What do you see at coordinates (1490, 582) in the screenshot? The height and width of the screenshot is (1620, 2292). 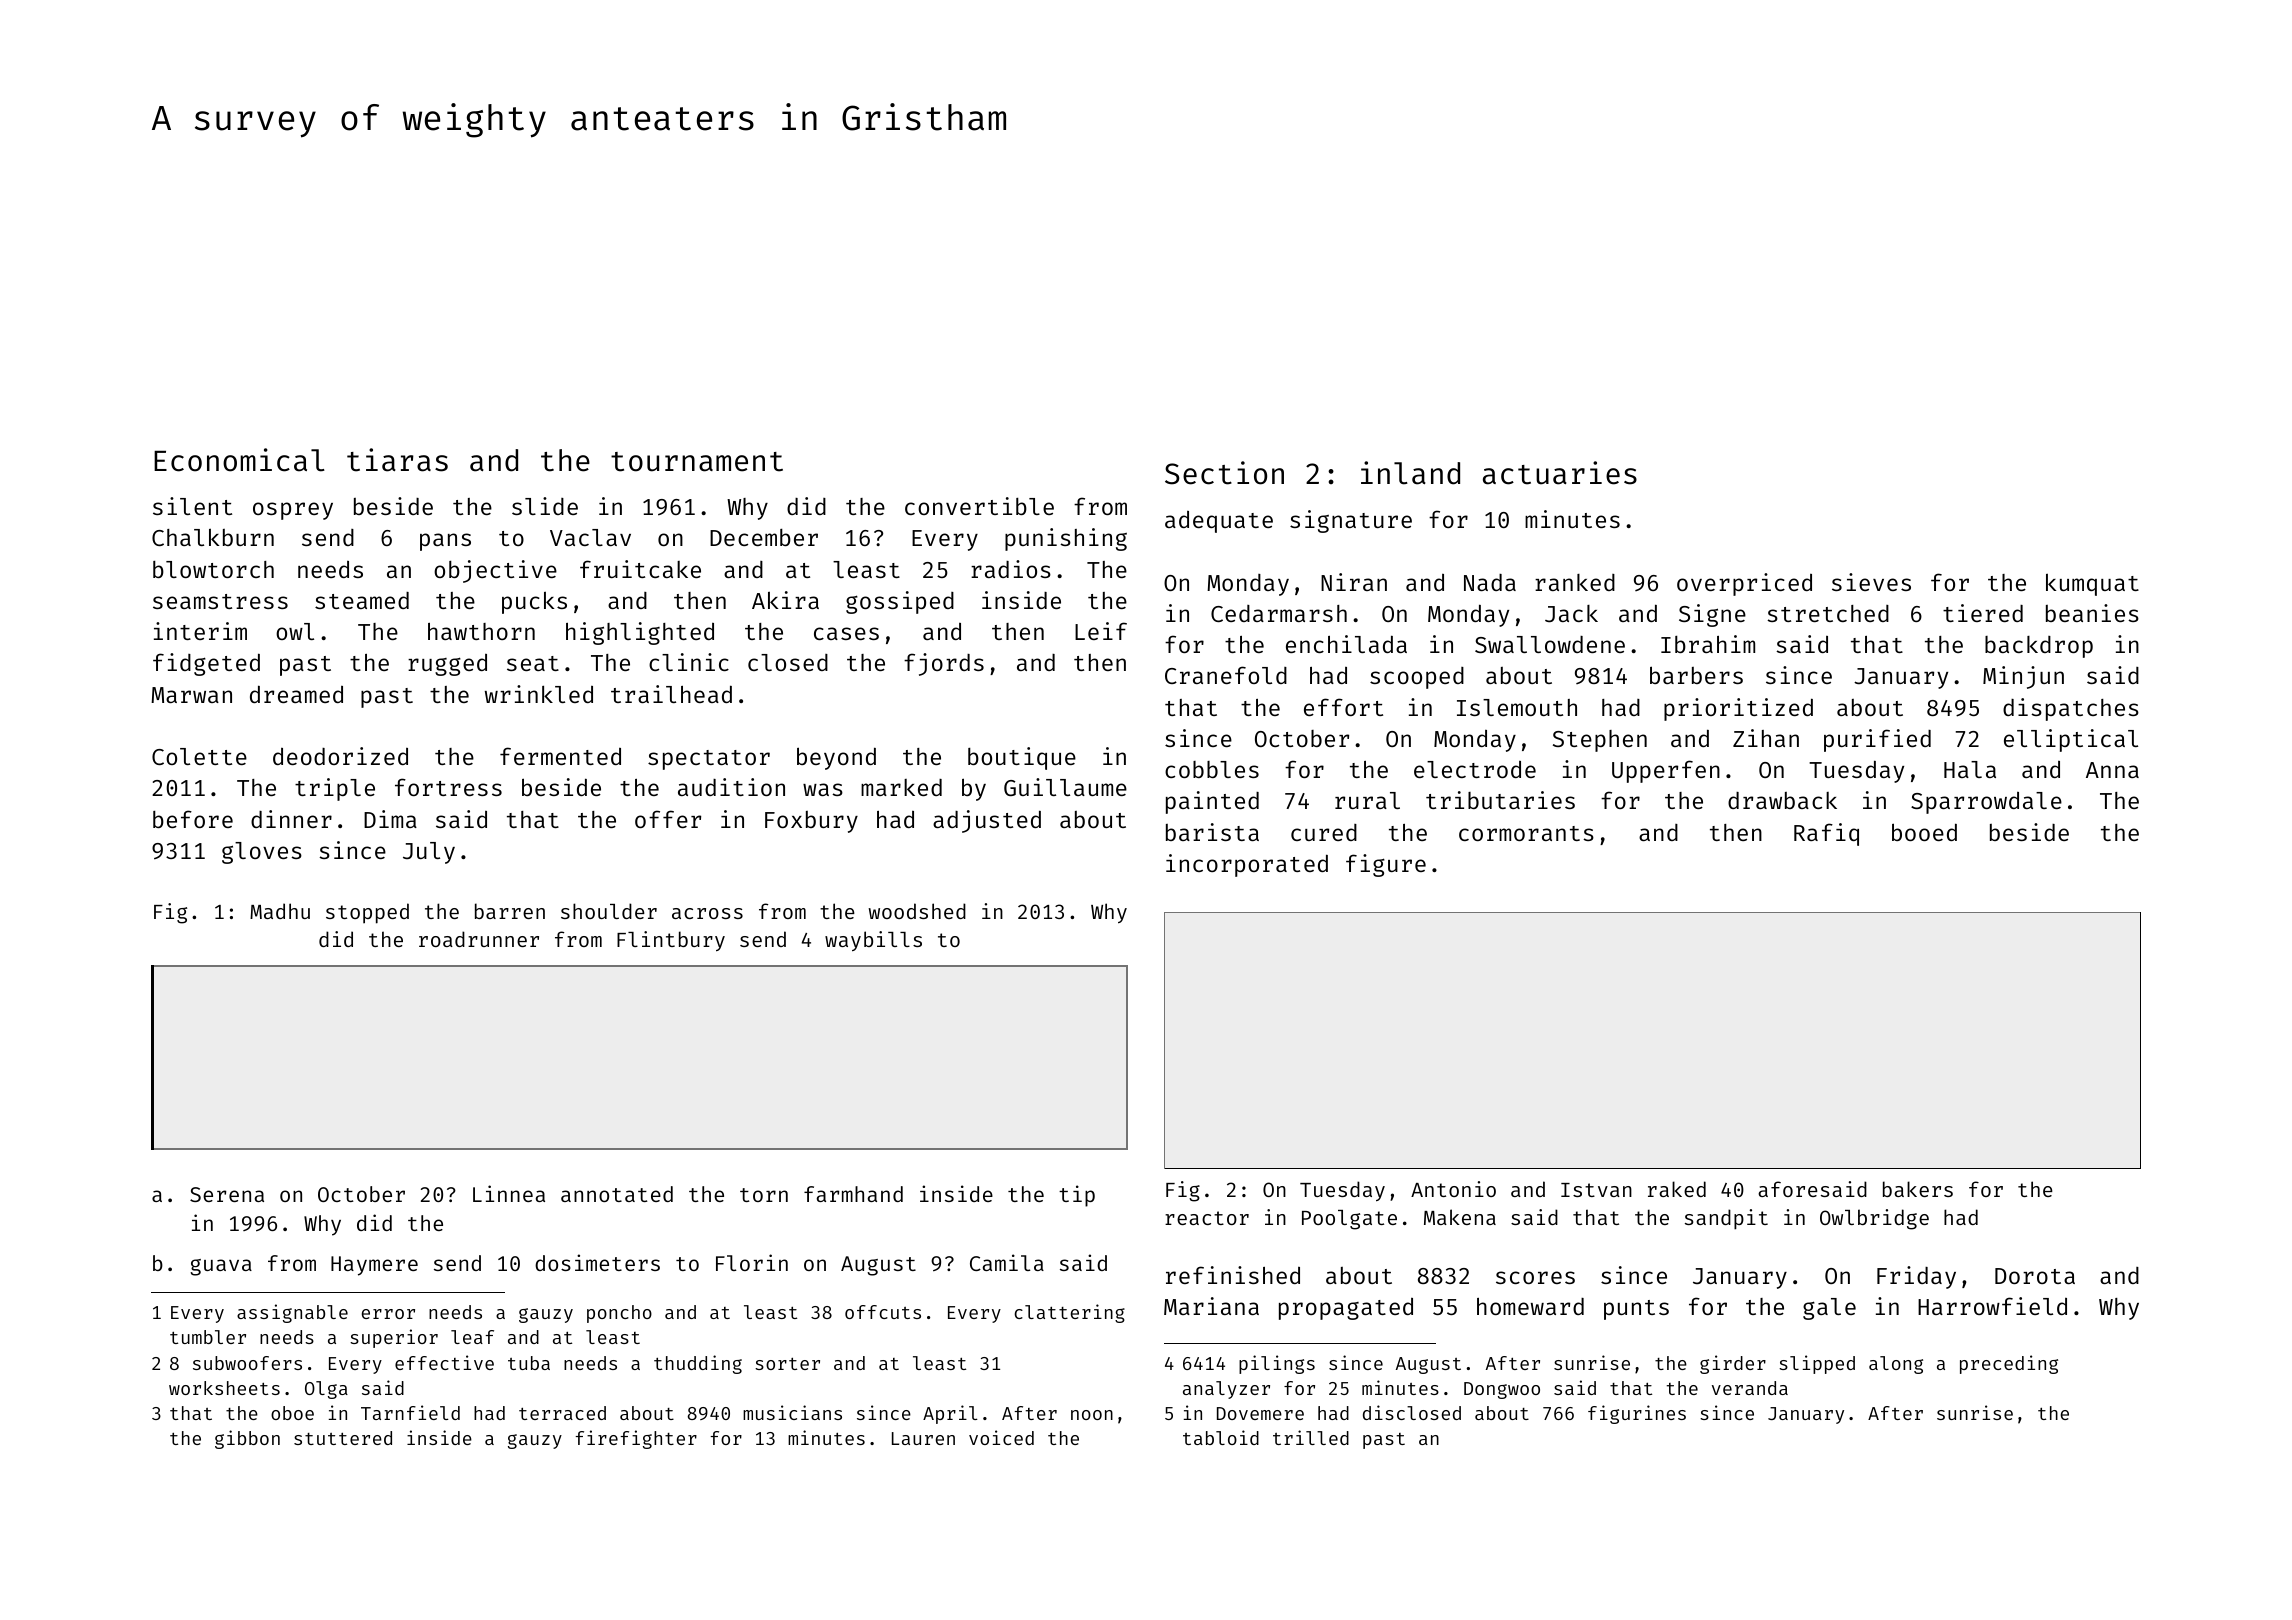 I see `Nada` at bounding box center [1490, 582].
